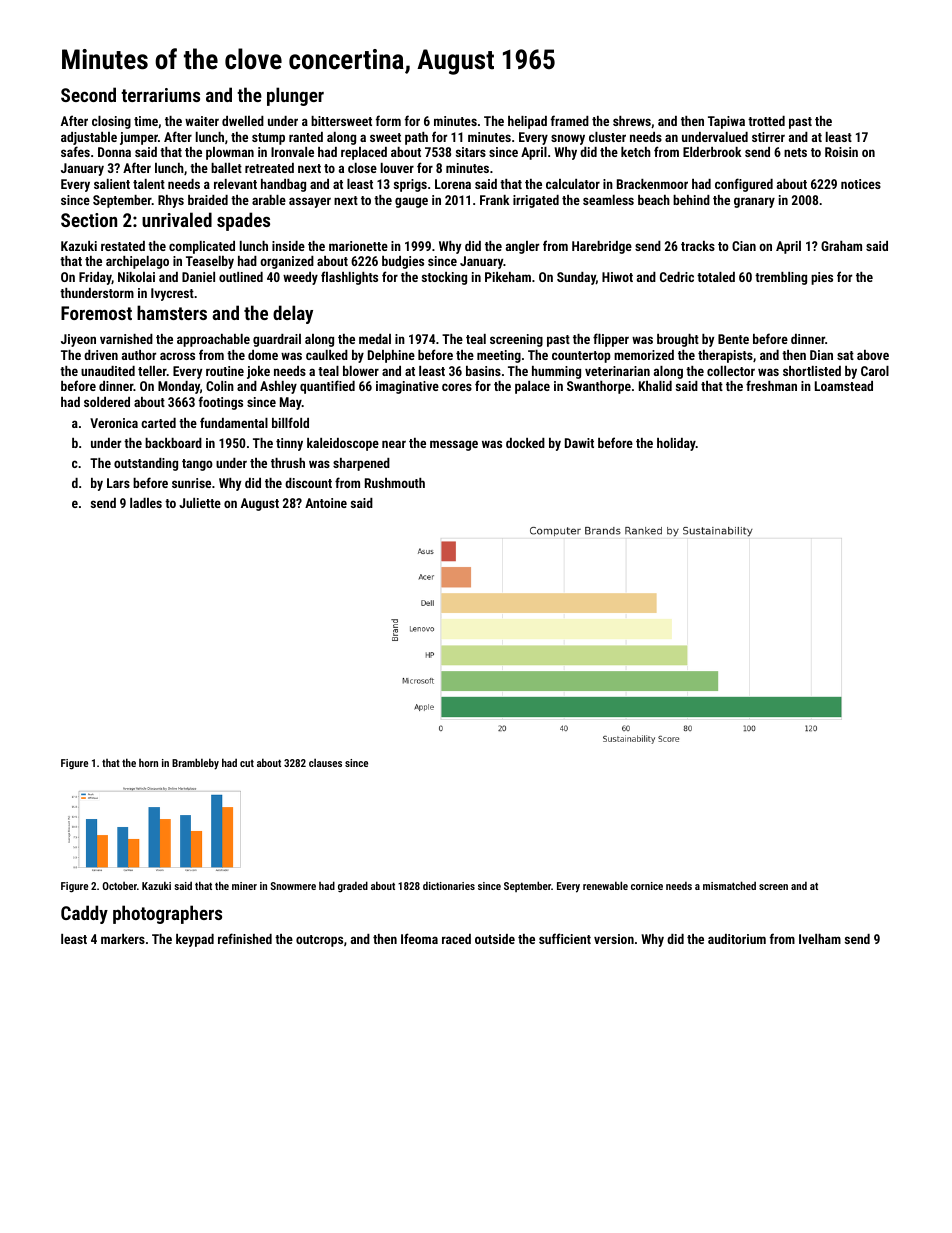 This document has width=952, height=1233. I want to click on countertop, so click(581, 357).
